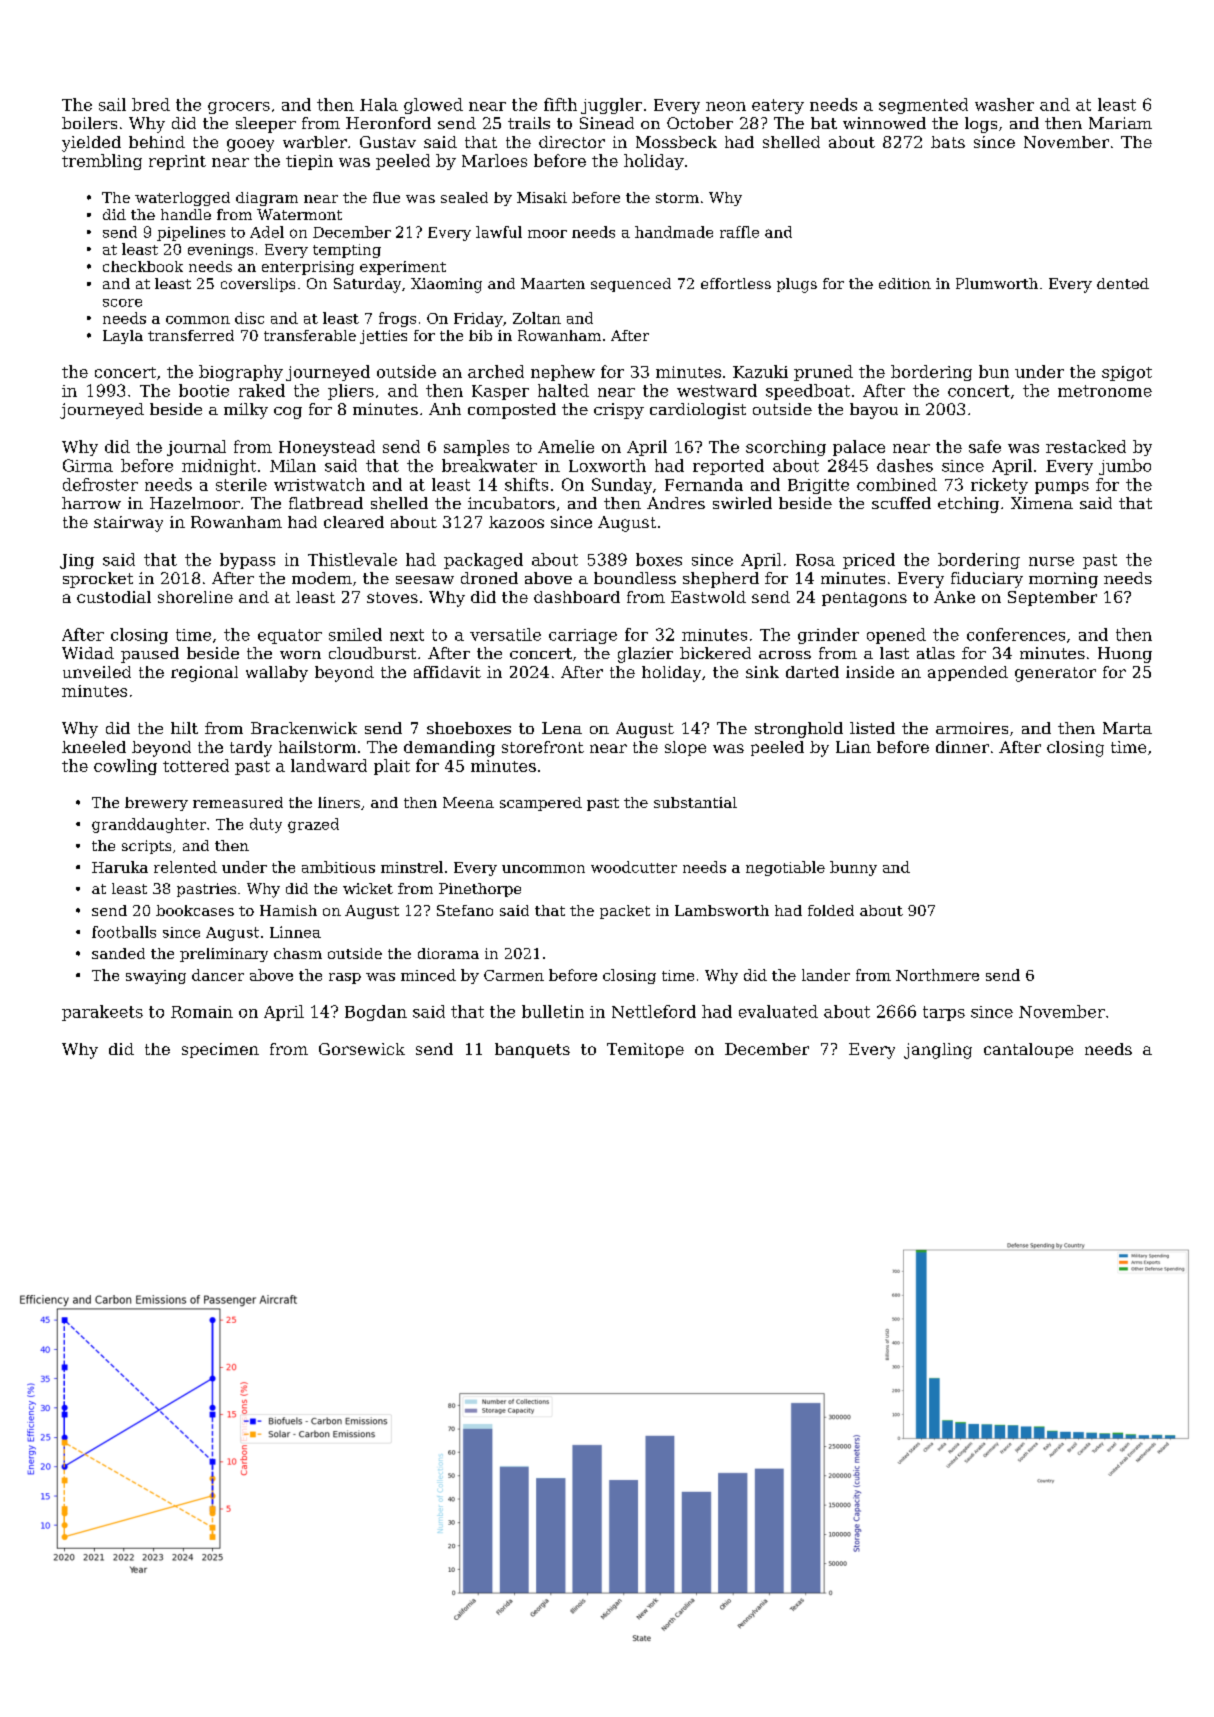  I want to click on Mossbeck, so click(676, 142).
